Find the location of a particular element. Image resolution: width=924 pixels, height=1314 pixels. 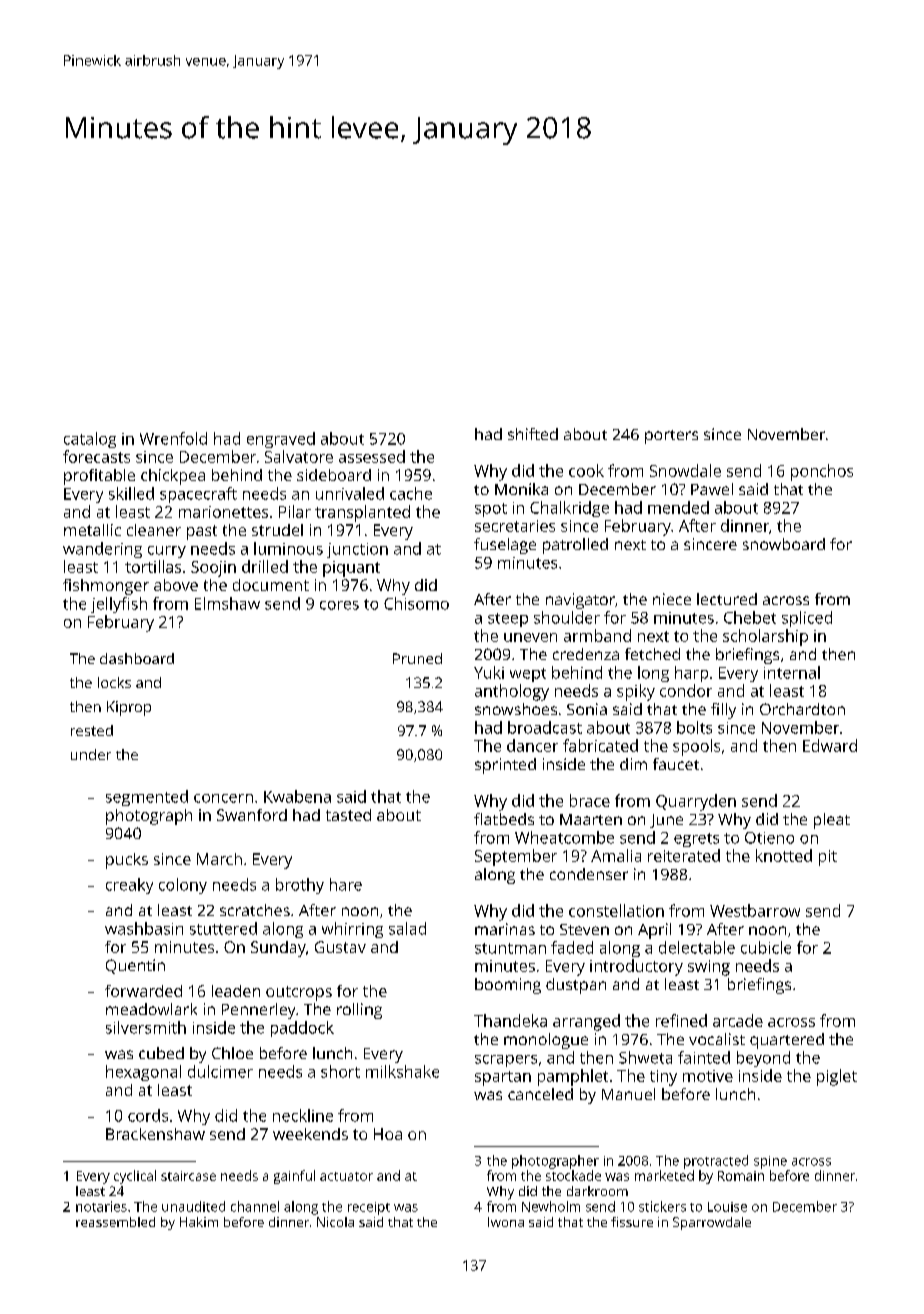

Brackenshaw is located at coordinates (155, 1134).
